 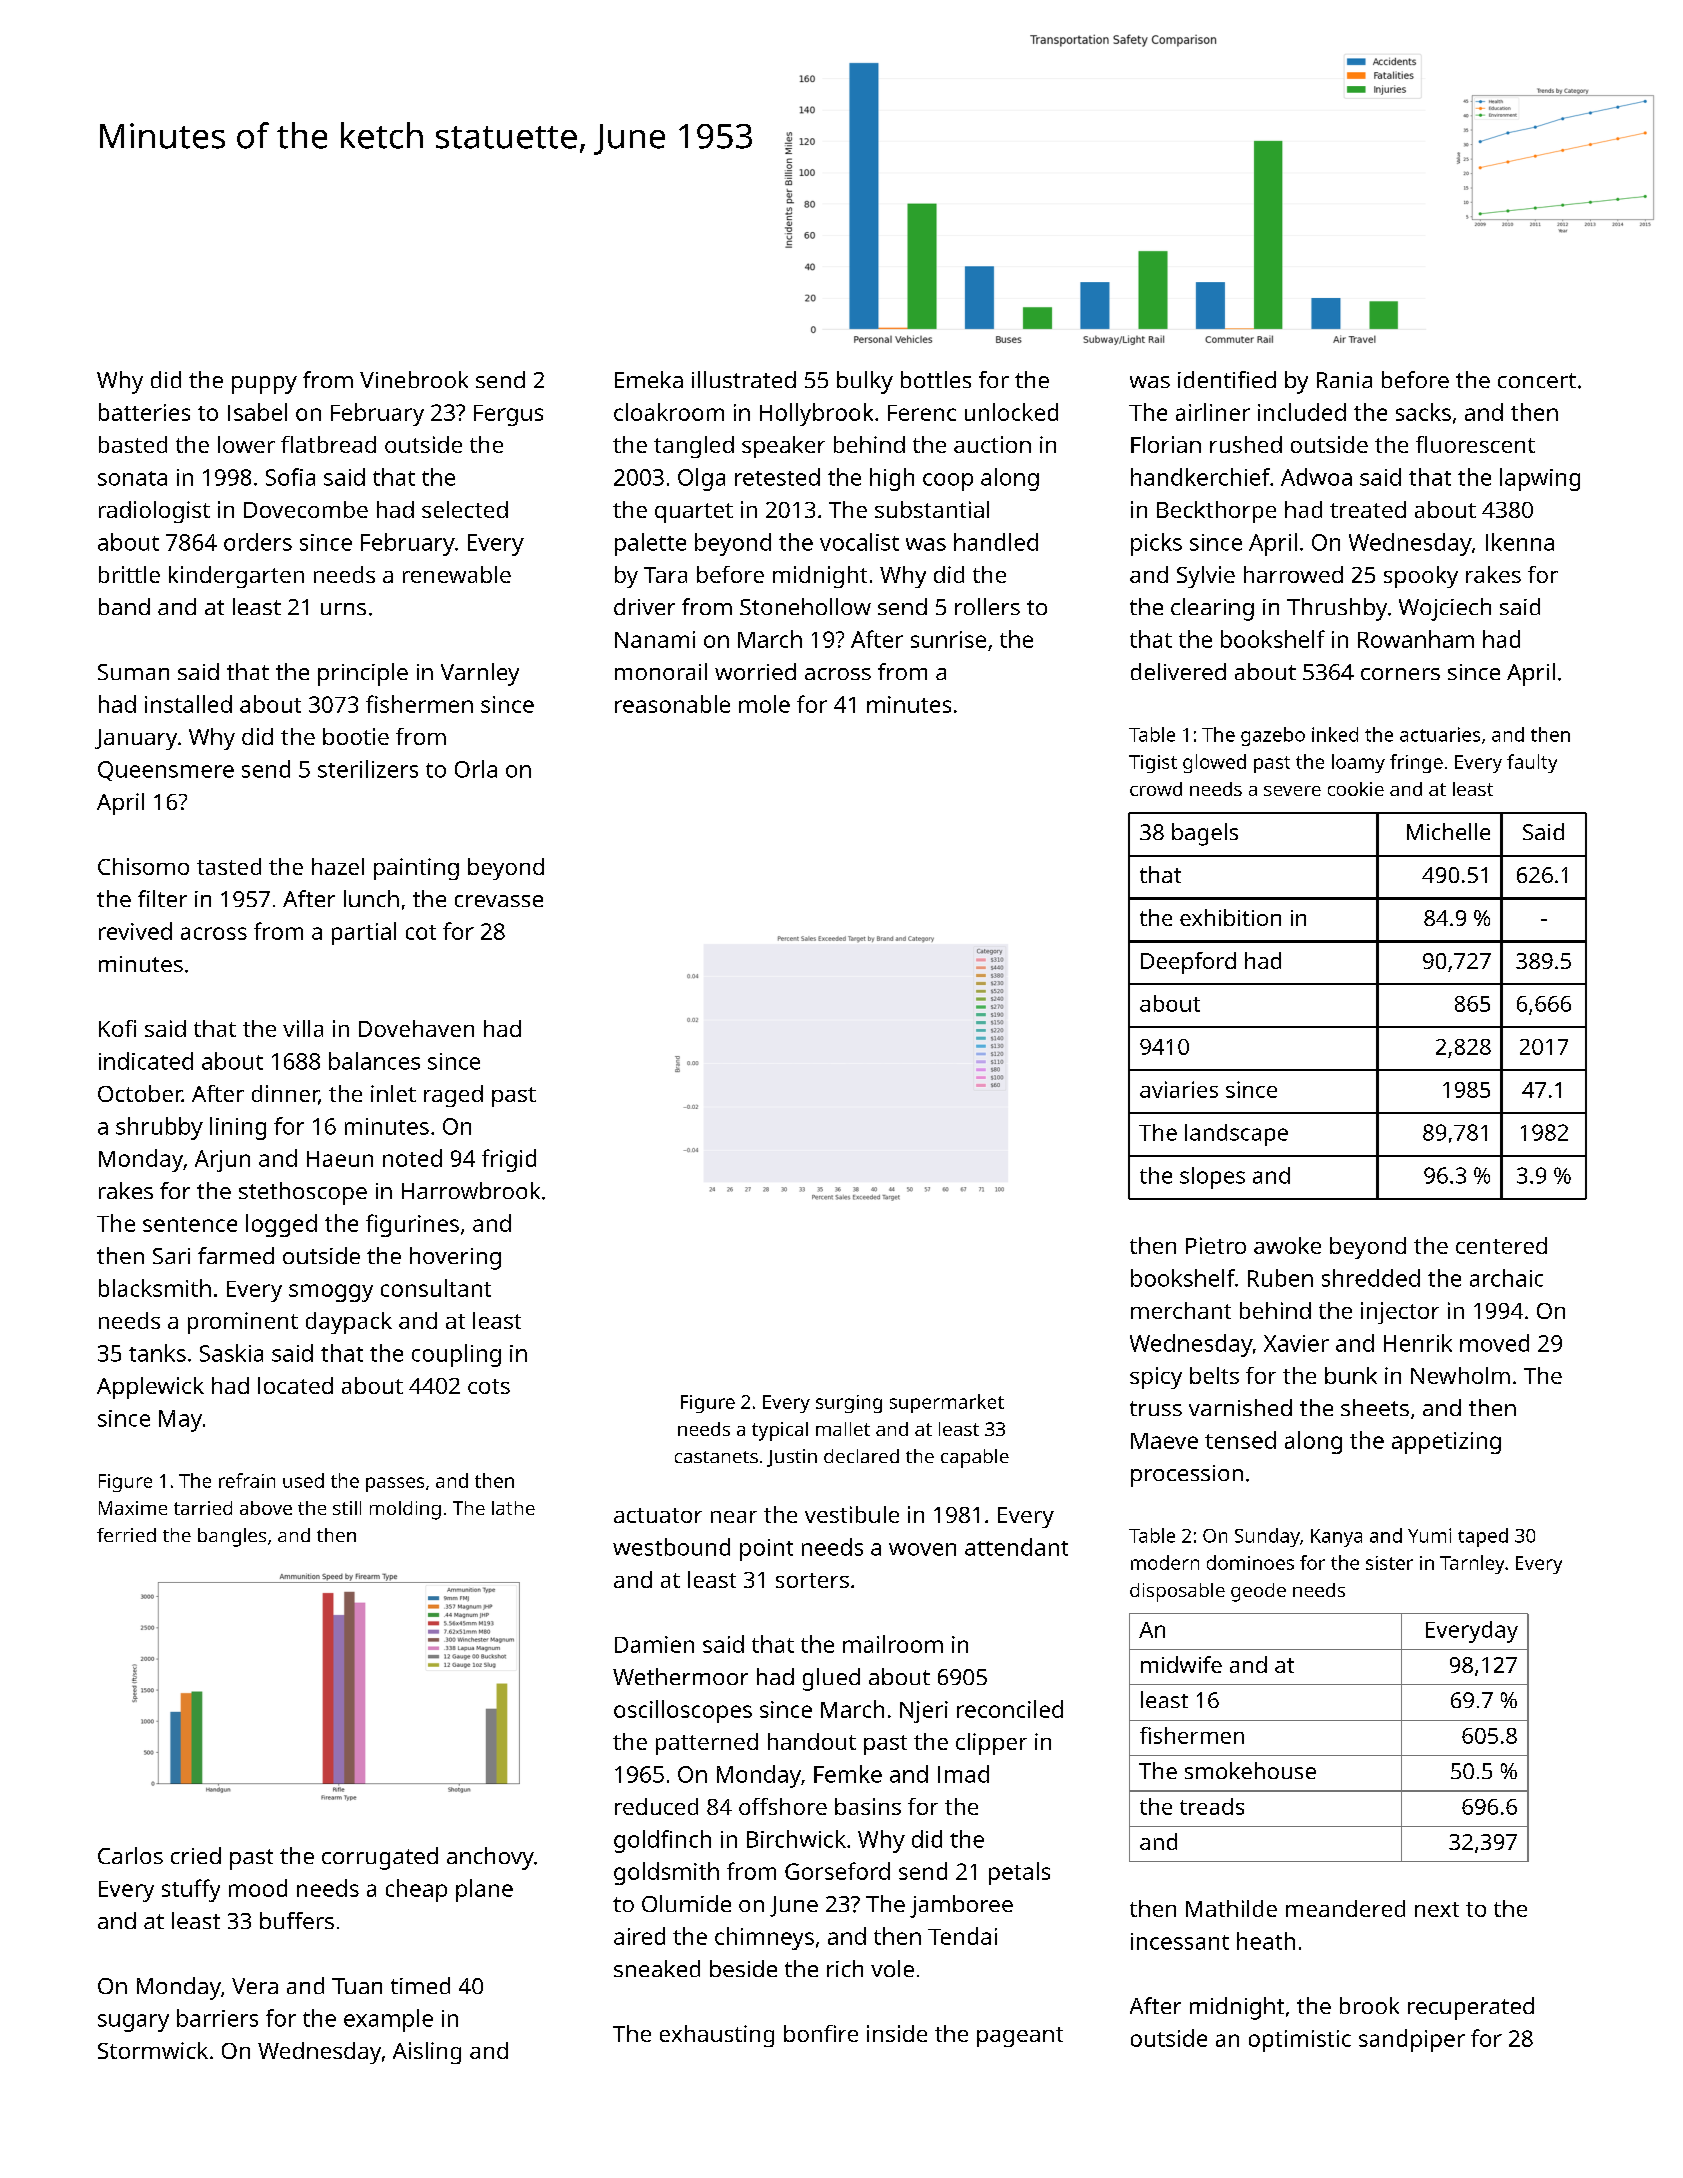 I want to click on batteries, so click(x=144, y=412).
